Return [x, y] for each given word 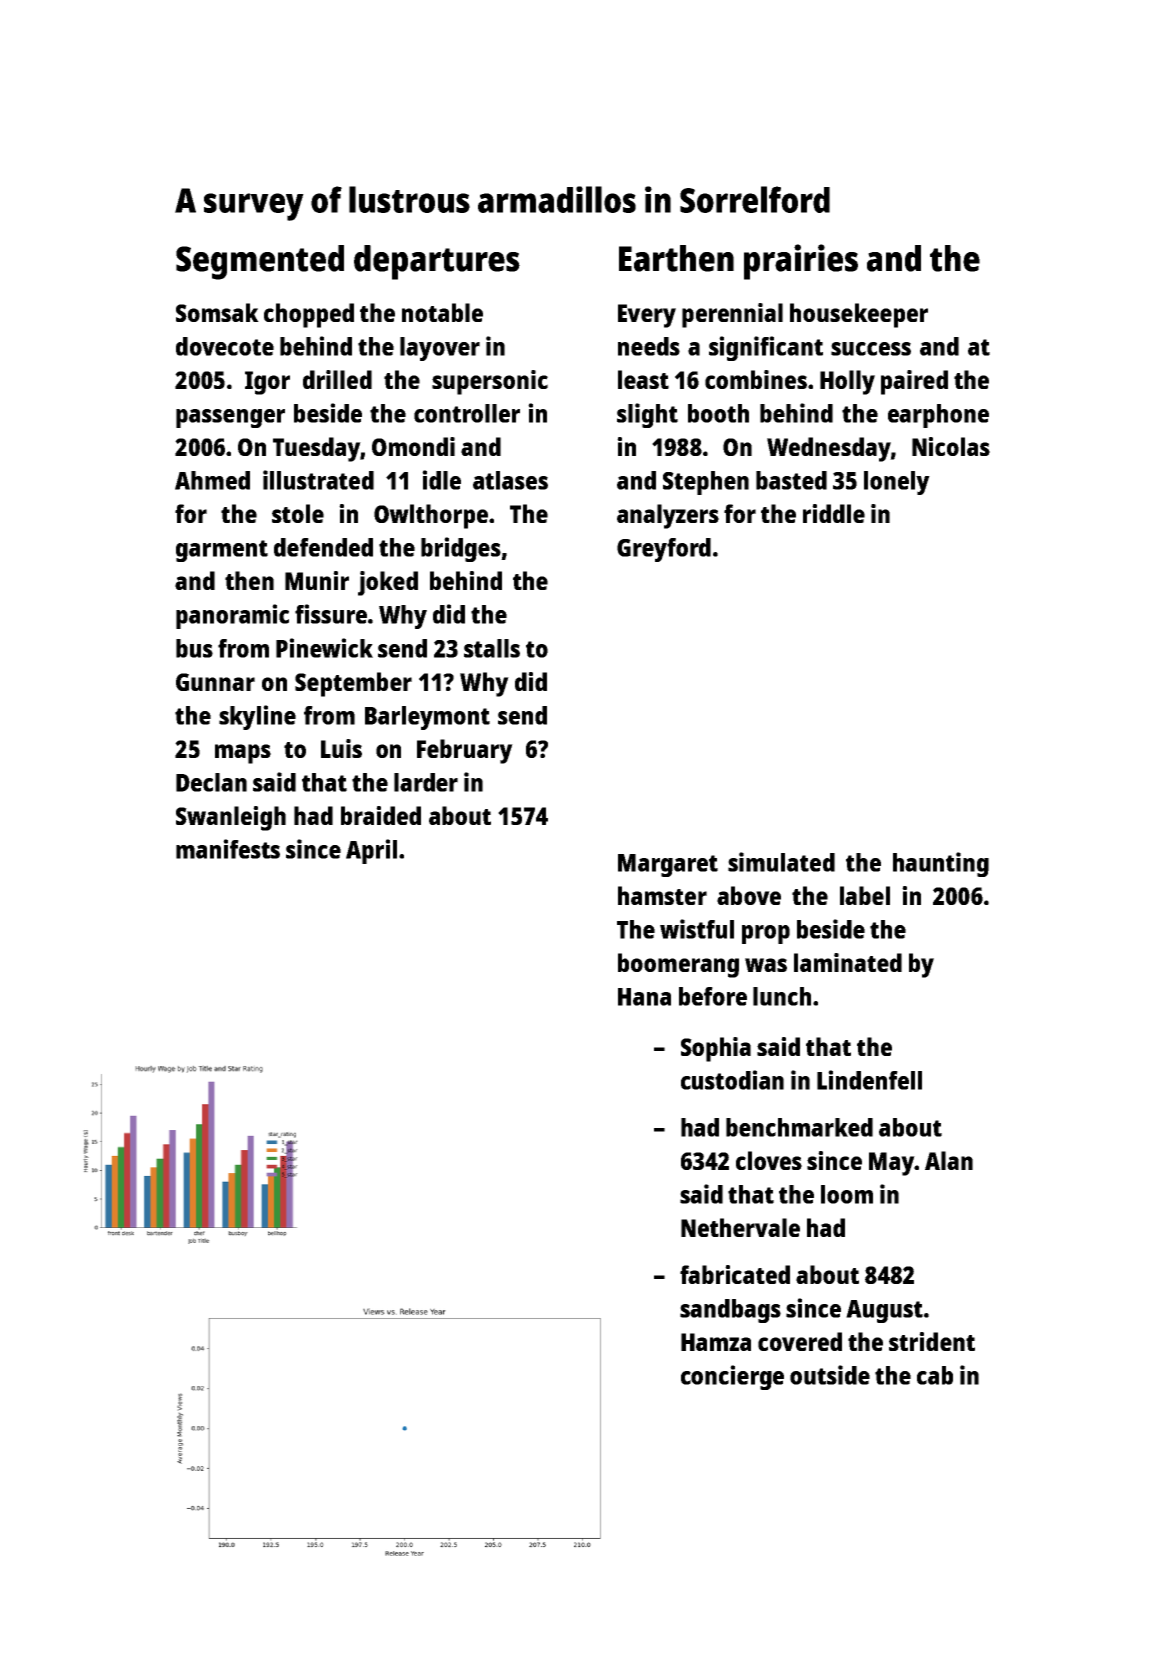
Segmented [260, 262]
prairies [801, 262]
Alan [949, 1160]
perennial [732, 315]
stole [298, 513]
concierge [732, 1377]
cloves [769, 1160]
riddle [834, 513]
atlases [510, 480]
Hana [644, 997]
